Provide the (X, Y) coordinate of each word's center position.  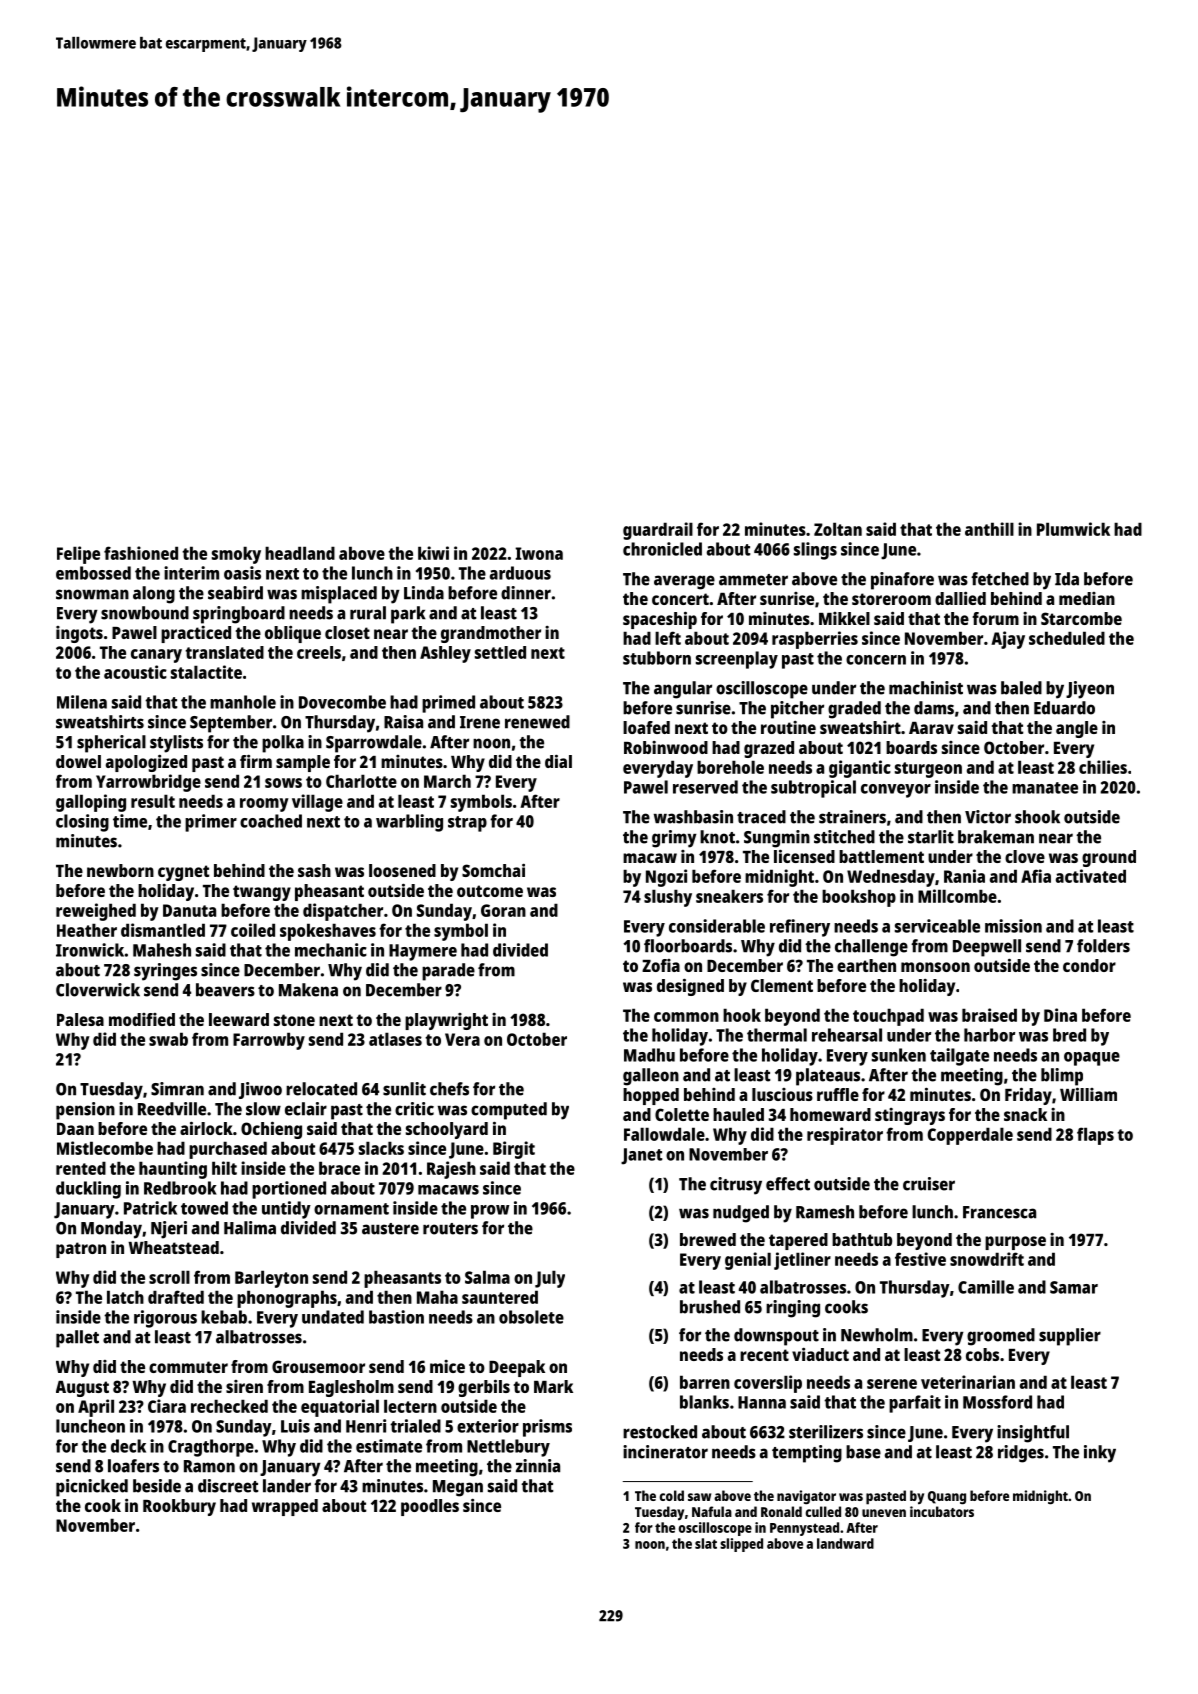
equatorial (340, 1408)
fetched (1000, 579)
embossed (93, 573)
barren (705, 1382)
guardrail (658, 531)
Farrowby (269, 1041)
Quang (947, 1498)
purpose (1015, 1243)
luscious (782, 1094)
